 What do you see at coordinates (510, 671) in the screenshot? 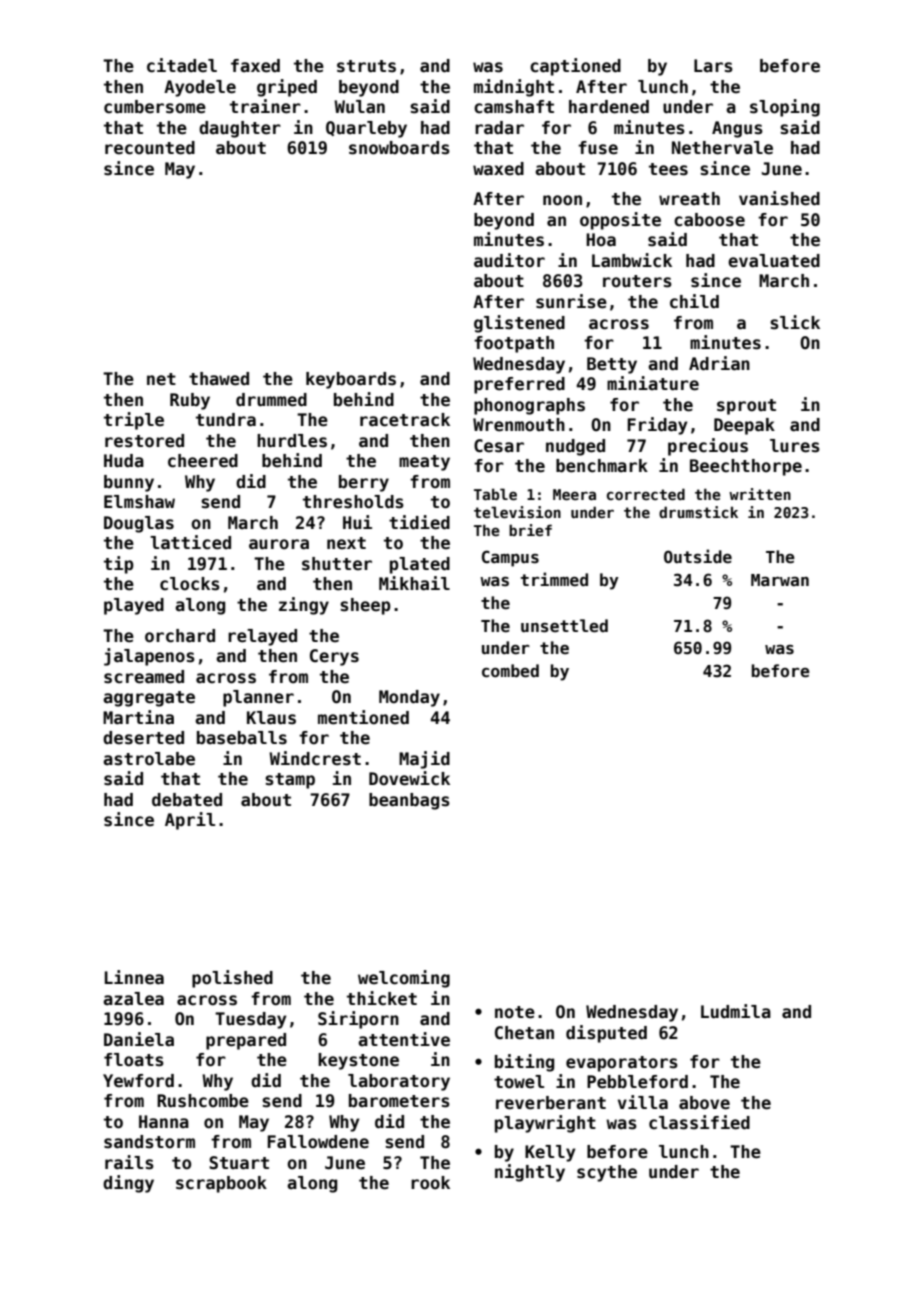
I see `combed` at bounding box center [510, 671].
